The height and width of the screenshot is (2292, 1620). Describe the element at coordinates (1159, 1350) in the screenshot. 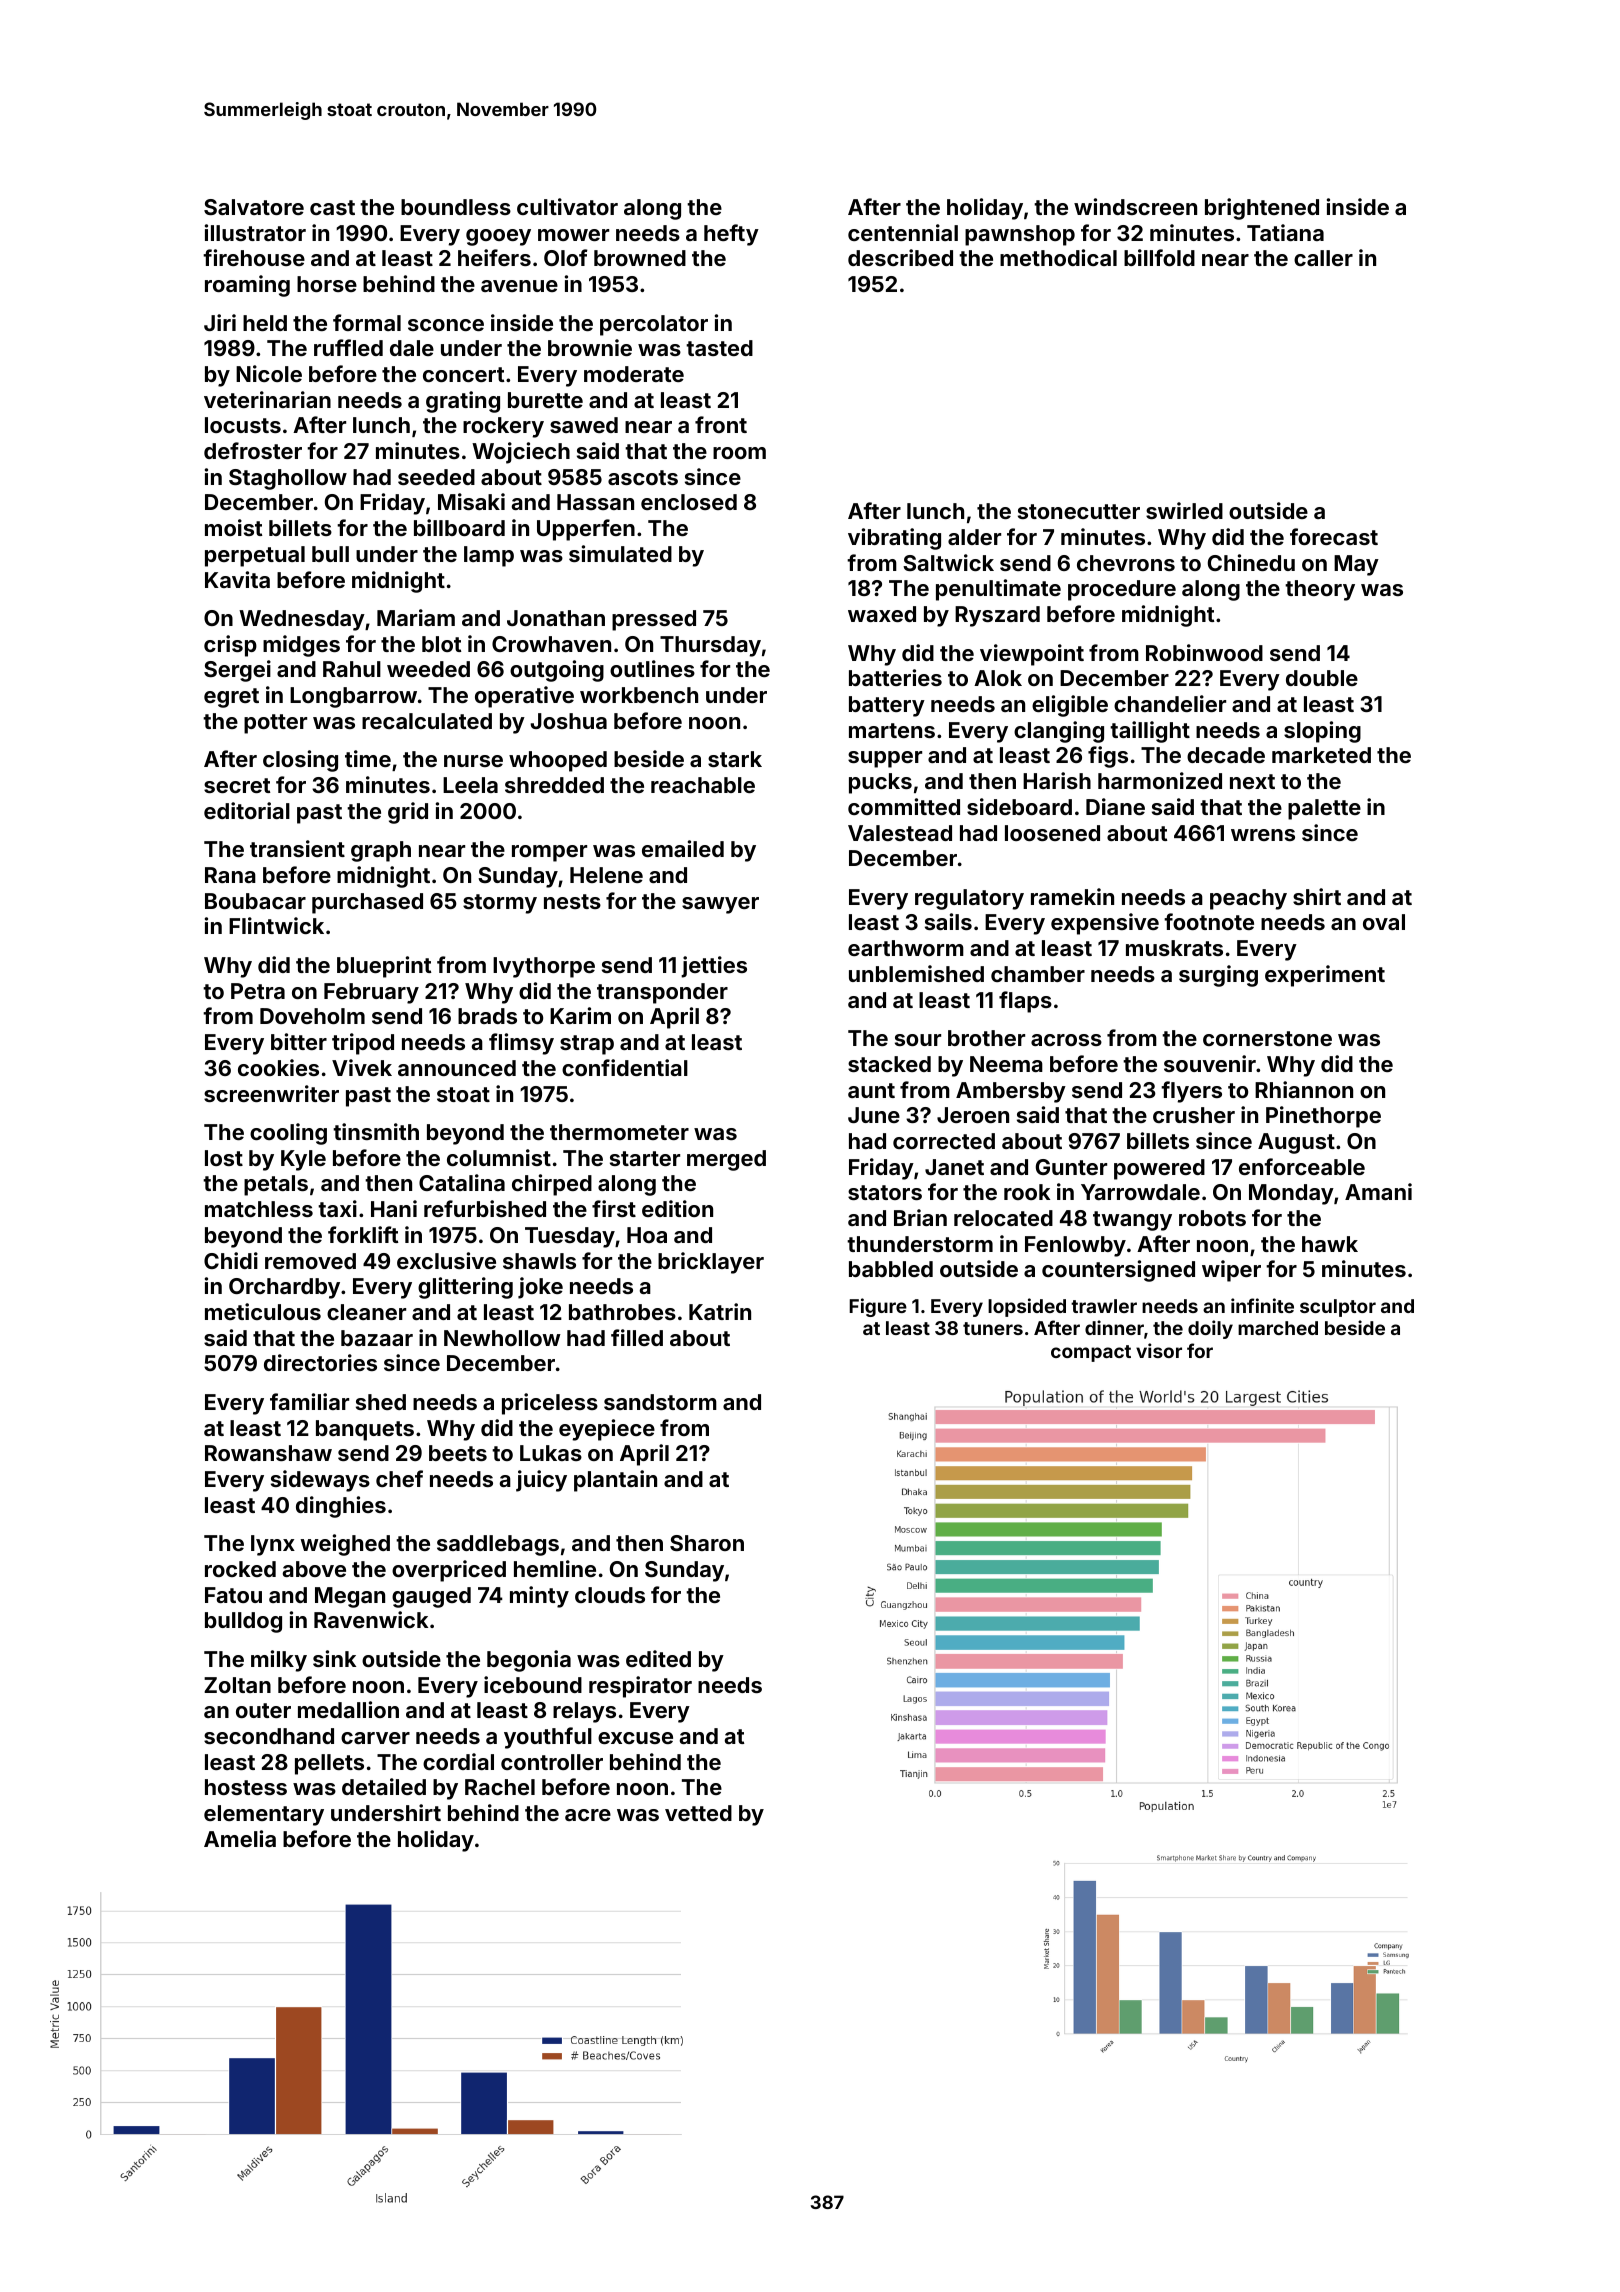

I see `visor` at that location.
